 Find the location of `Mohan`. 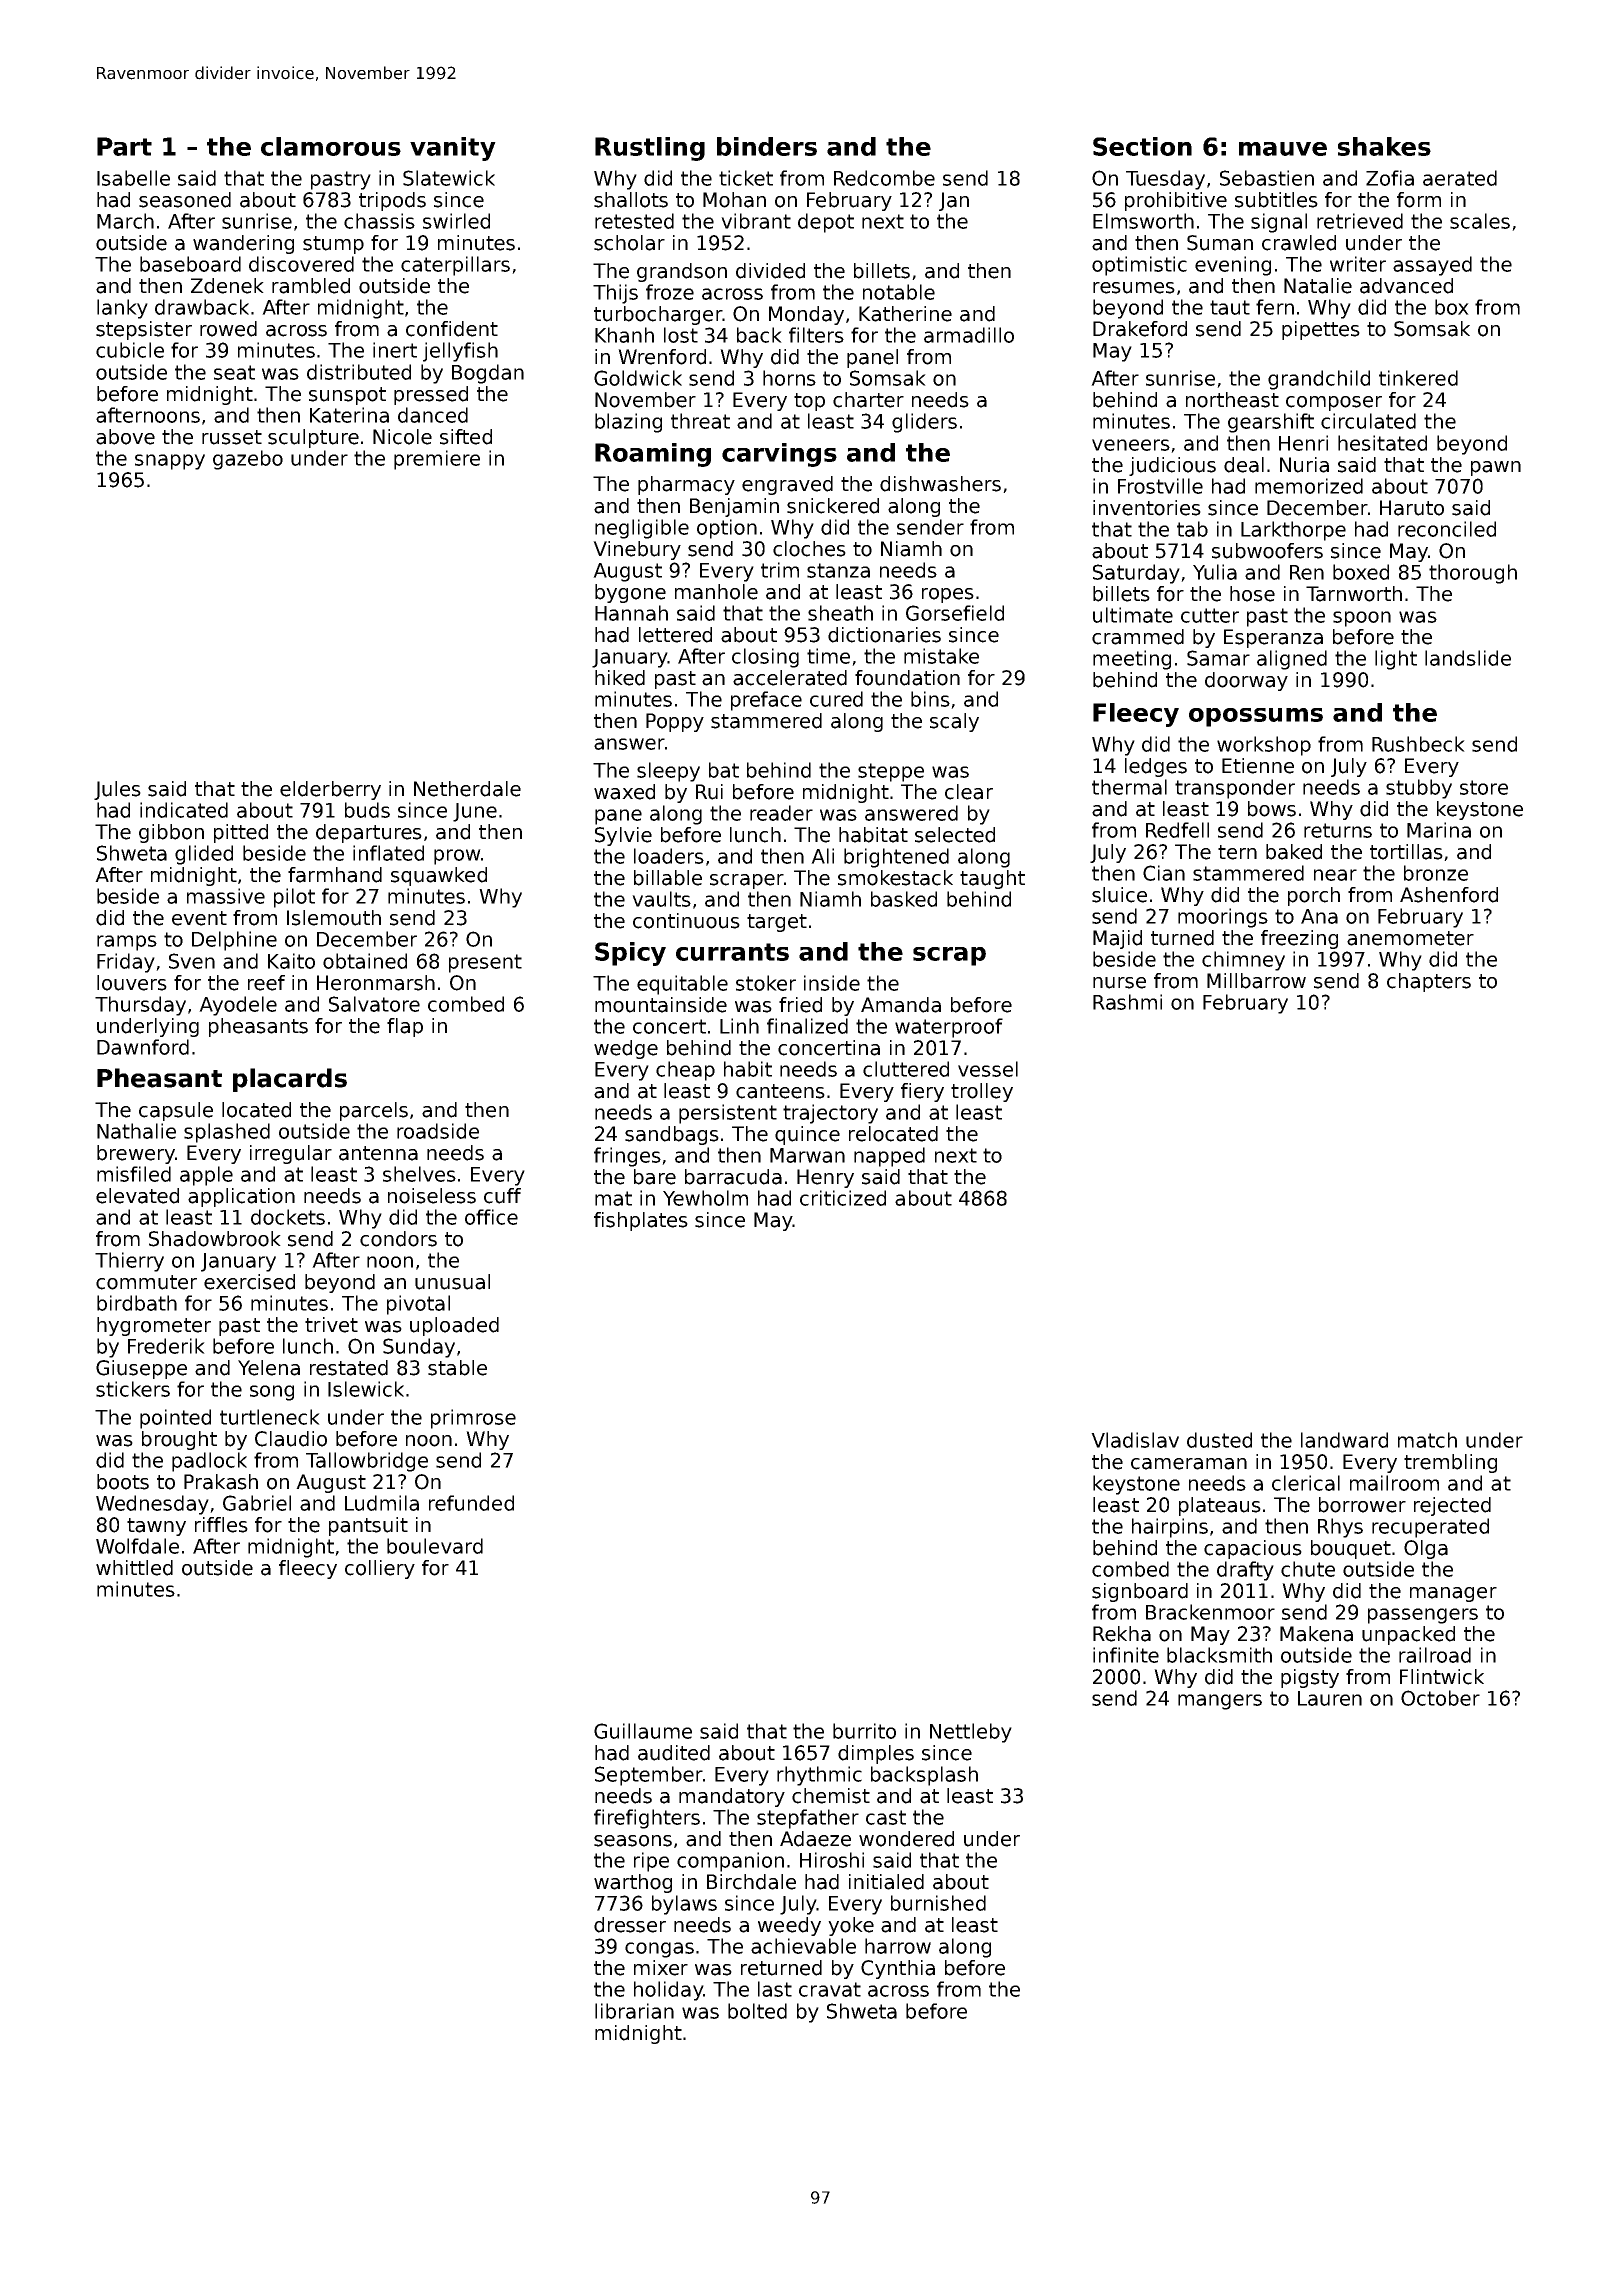

Mohan is located at coordinates (734, 200).
